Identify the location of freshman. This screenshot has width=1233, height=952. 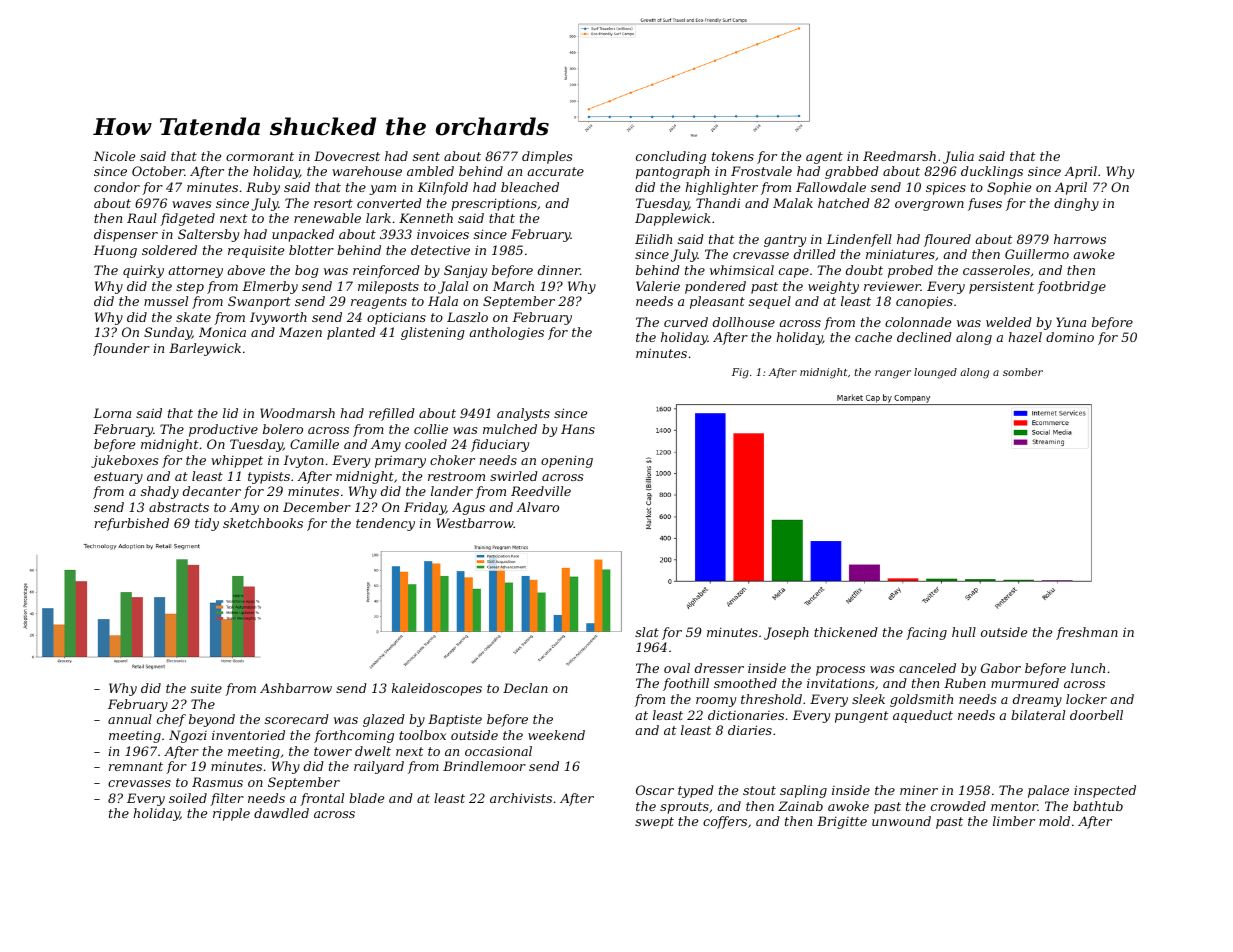
(1087, 633).
